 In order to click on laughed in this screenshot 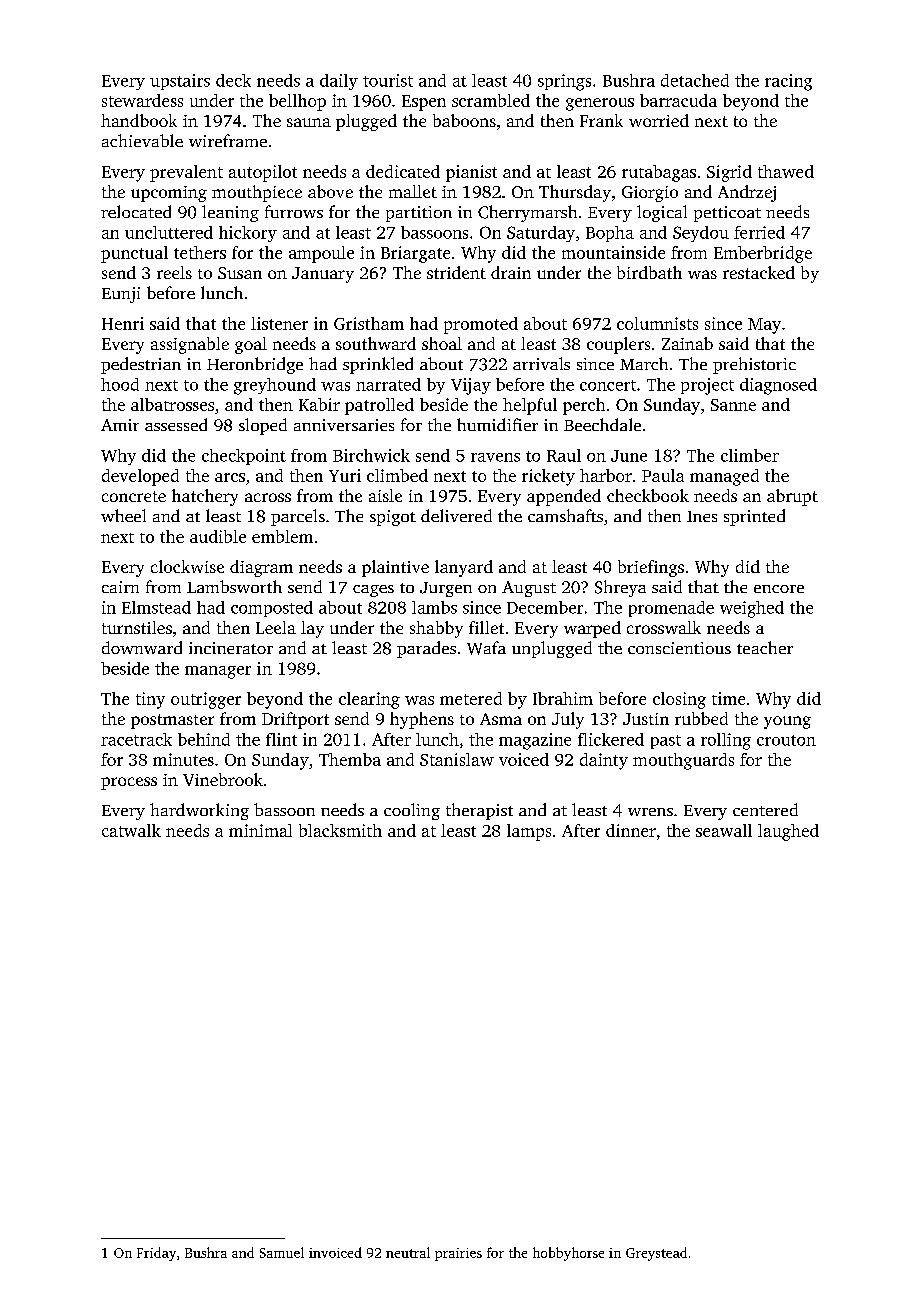, I will do `click(788, 832)`.
